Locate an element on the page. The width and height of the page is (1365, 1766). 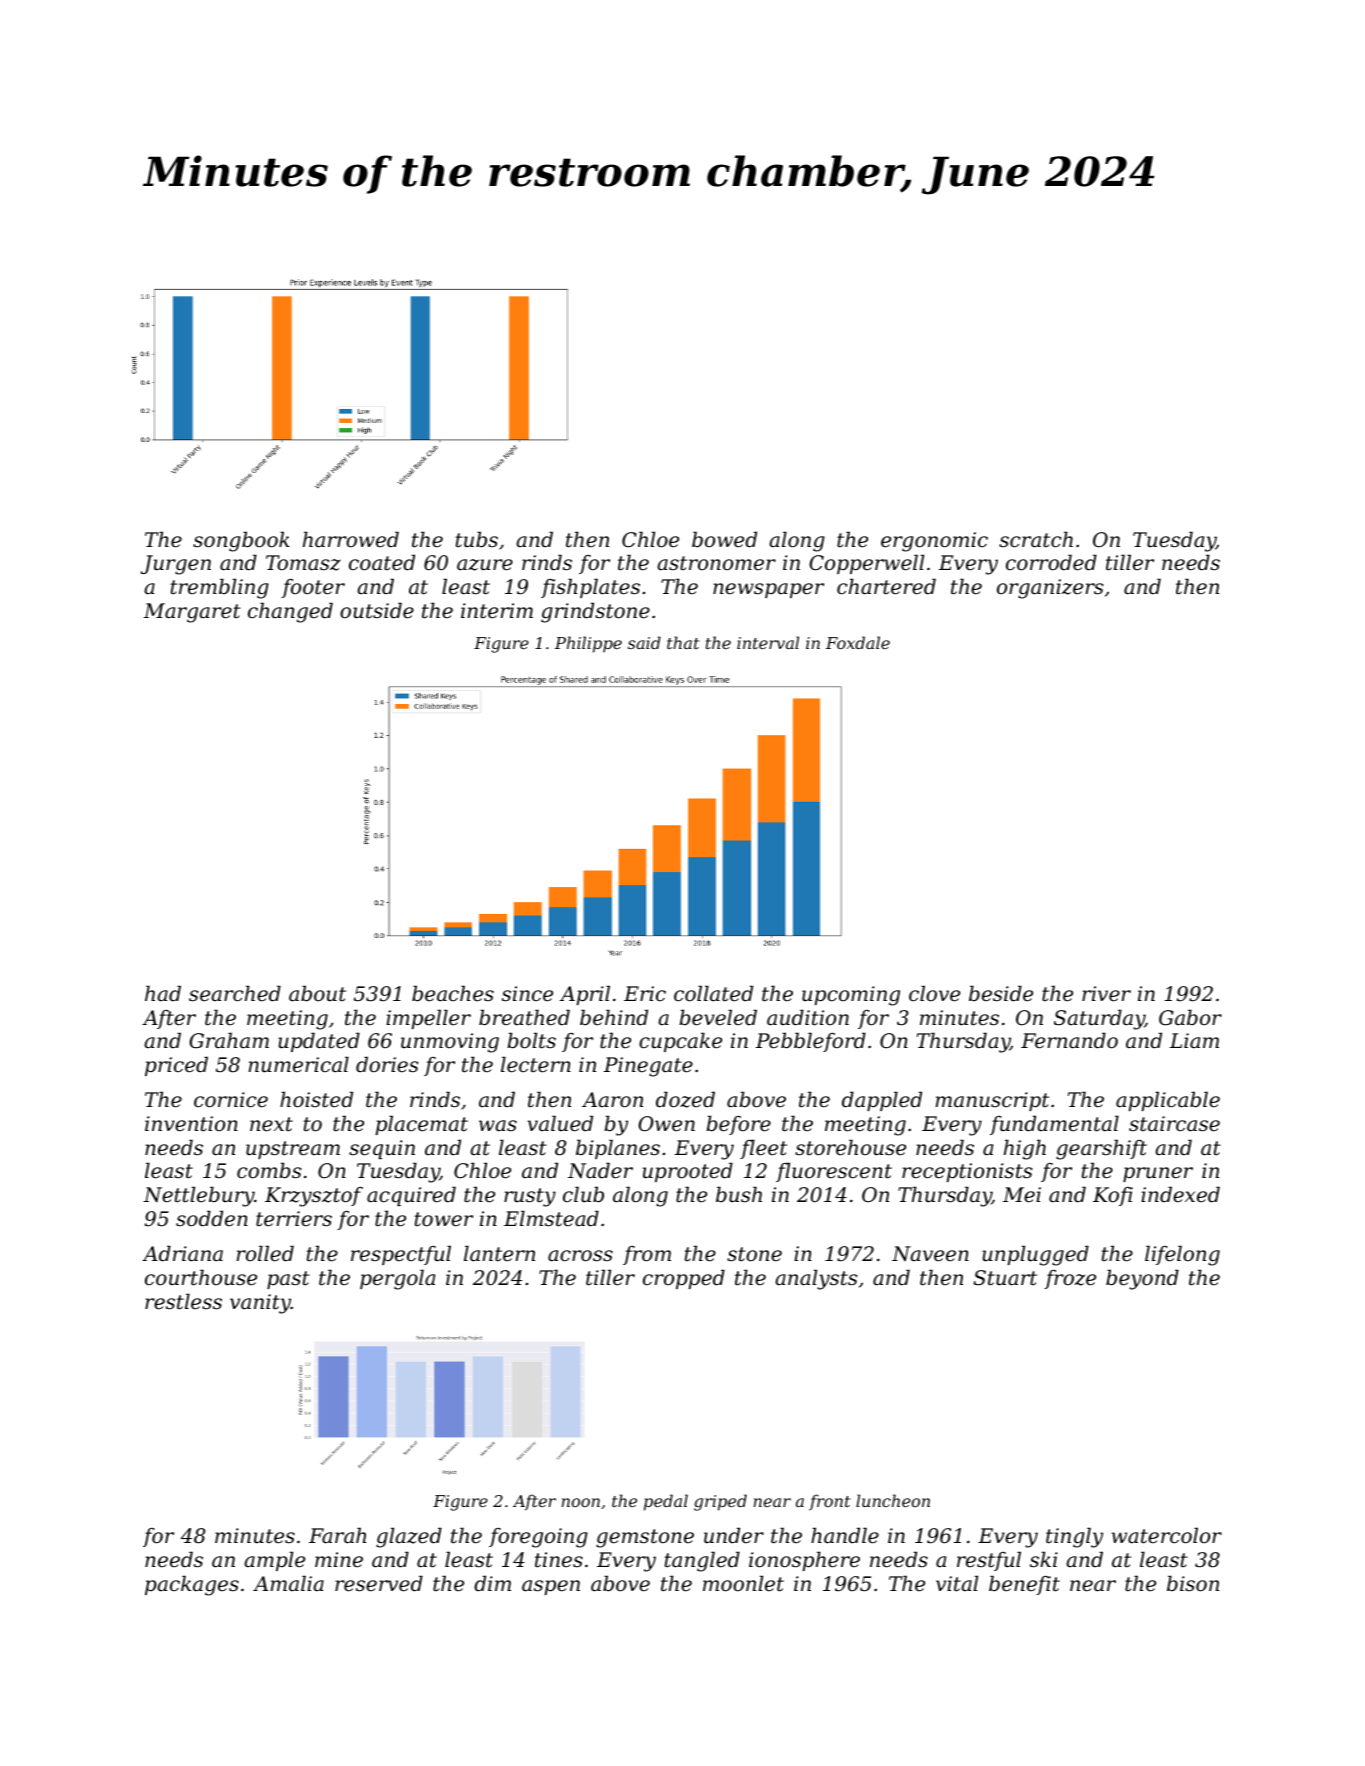
cropped is located at coordinates (684, 1279).
